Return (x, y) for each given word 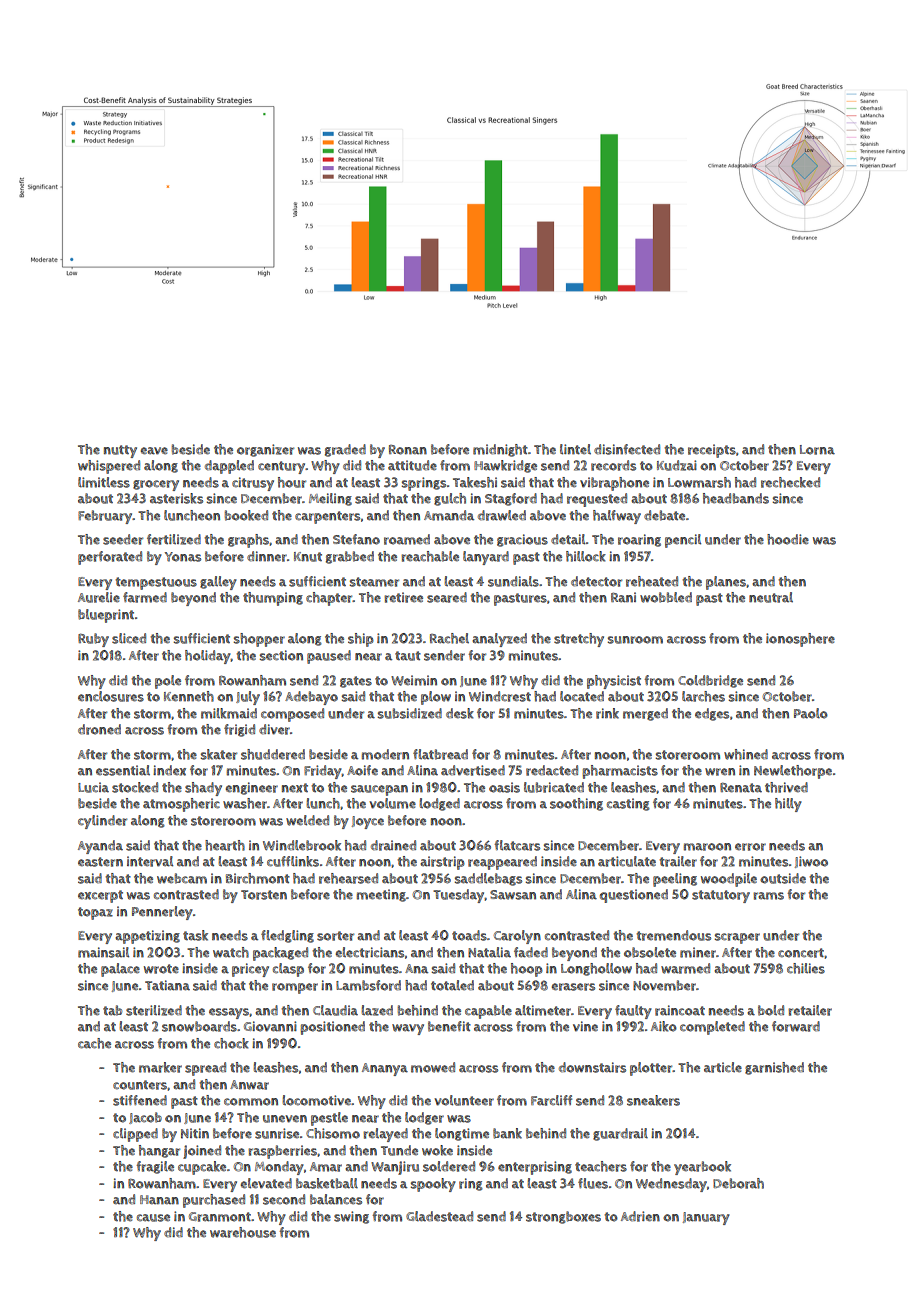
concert (801, 953)
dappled (229, 467)
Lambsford (368, 985)
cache (94, 1043)
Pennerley (162, 913)
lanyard (486, 558)
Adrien (640, 1216)
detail (568, 539)
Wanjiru (395, 1168)
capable (488, 1012)
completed (712, 1028)
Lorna (817, 450)
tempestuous (156, 583)
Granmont (220, 1217)
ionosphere (800, 640)
